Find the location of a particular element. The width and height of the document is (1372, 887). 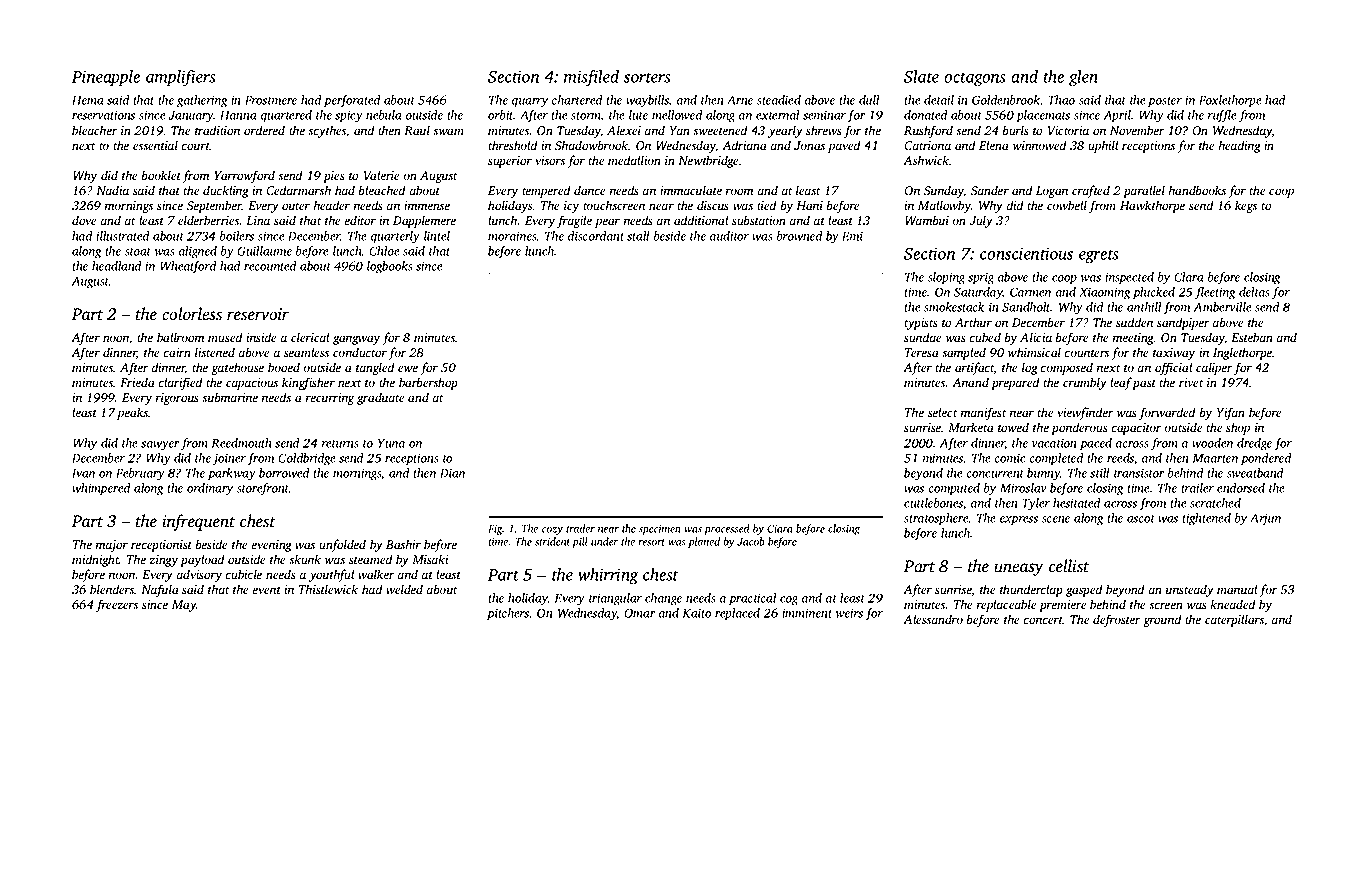

kingfisher is located at coordinates (308, 383).
